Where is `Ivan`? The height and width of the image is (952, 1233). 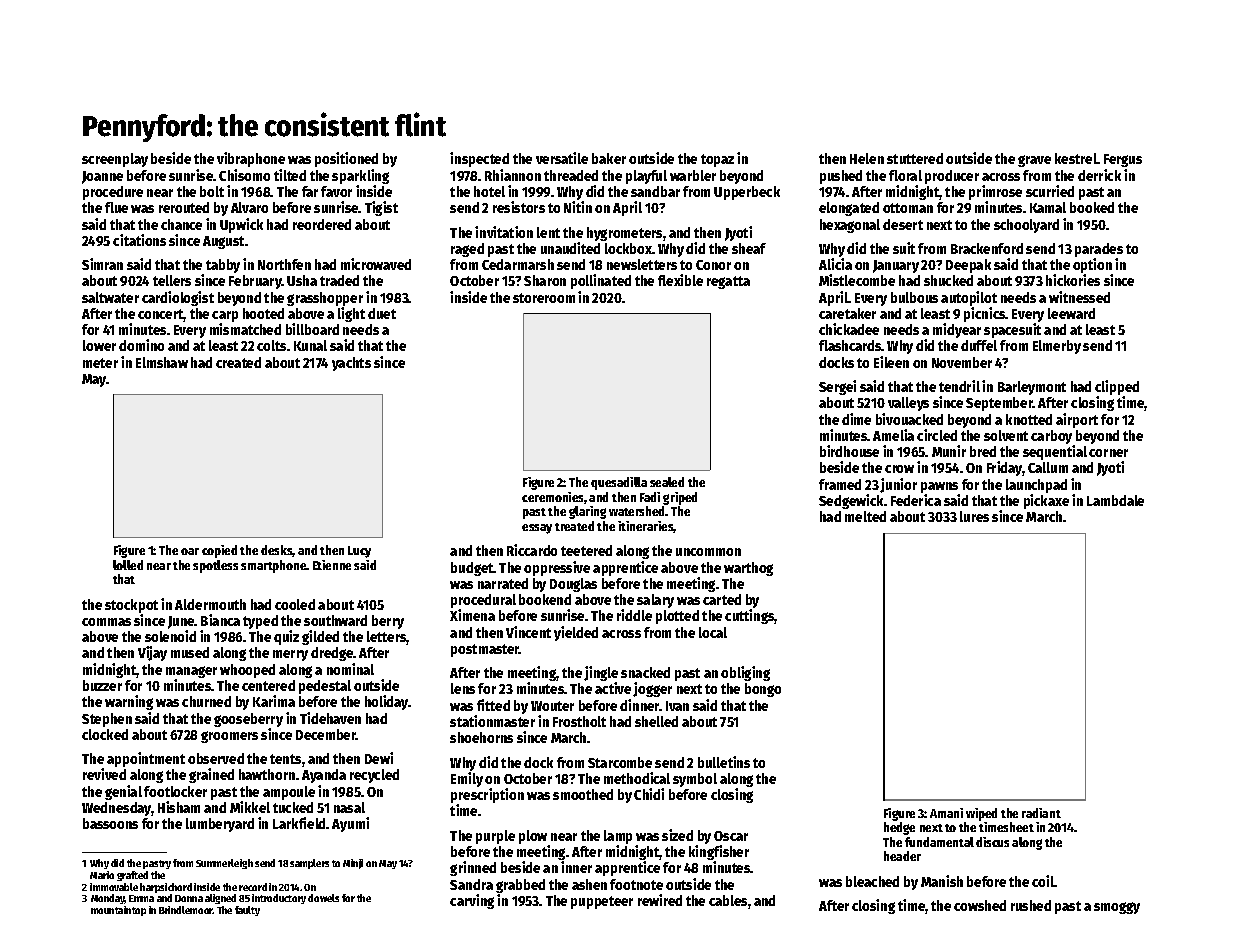 Ivan is located at coordinates (677, 706).
